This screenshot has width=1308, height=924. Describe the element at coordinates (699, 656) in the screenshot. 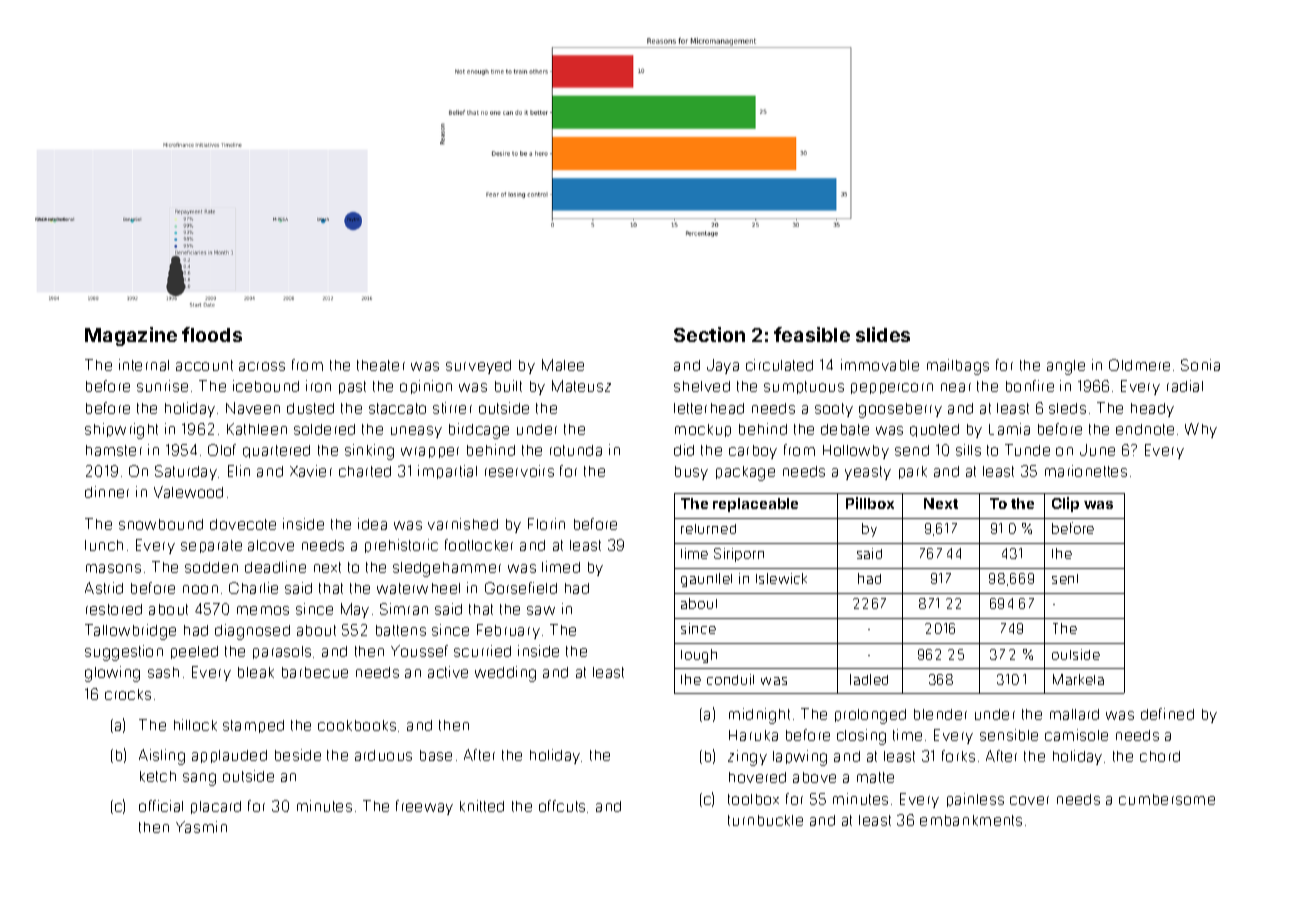

I see `tough` at that location.
